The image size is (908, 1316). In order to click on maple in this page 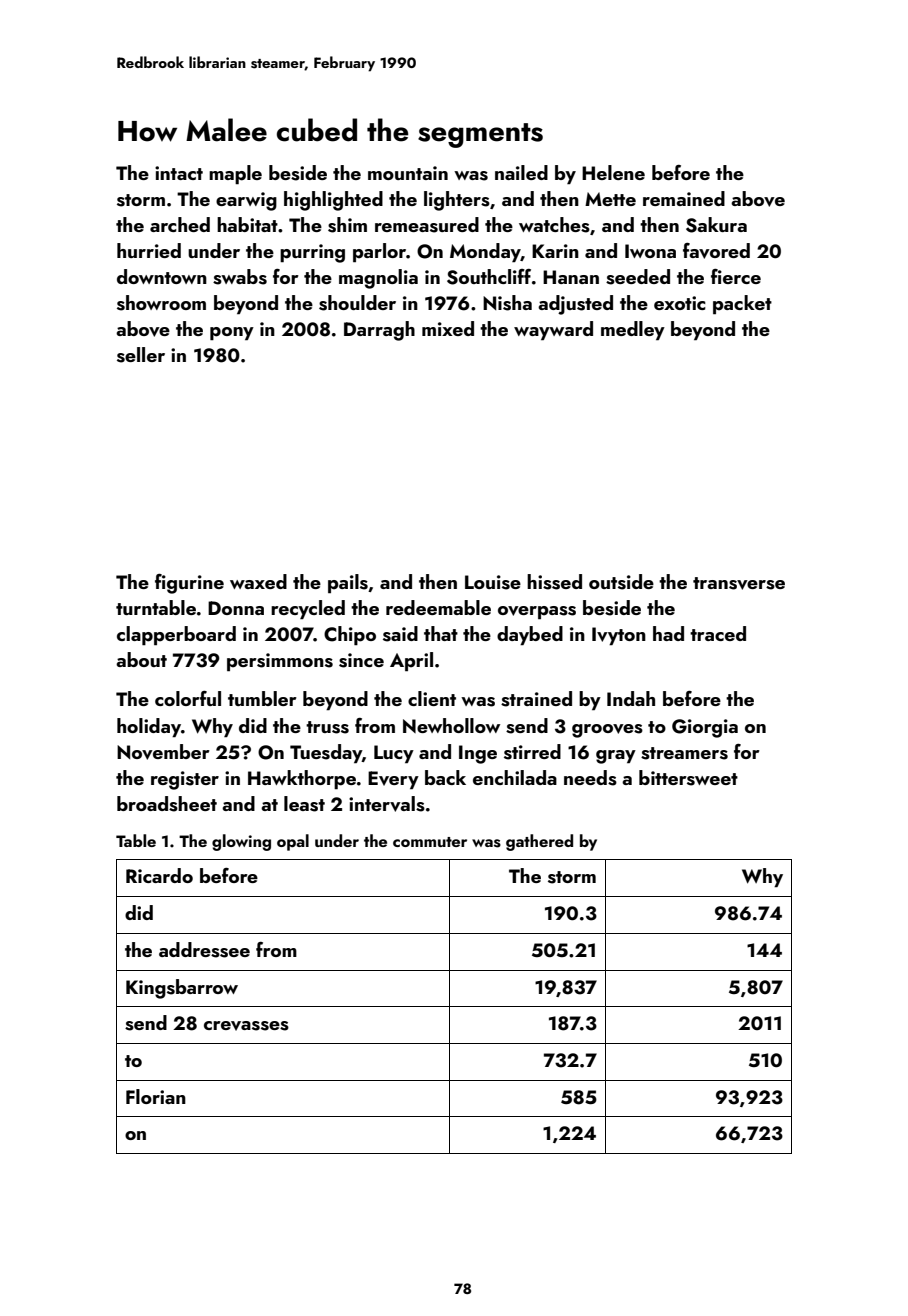, I will do `click(235, 174)`.
